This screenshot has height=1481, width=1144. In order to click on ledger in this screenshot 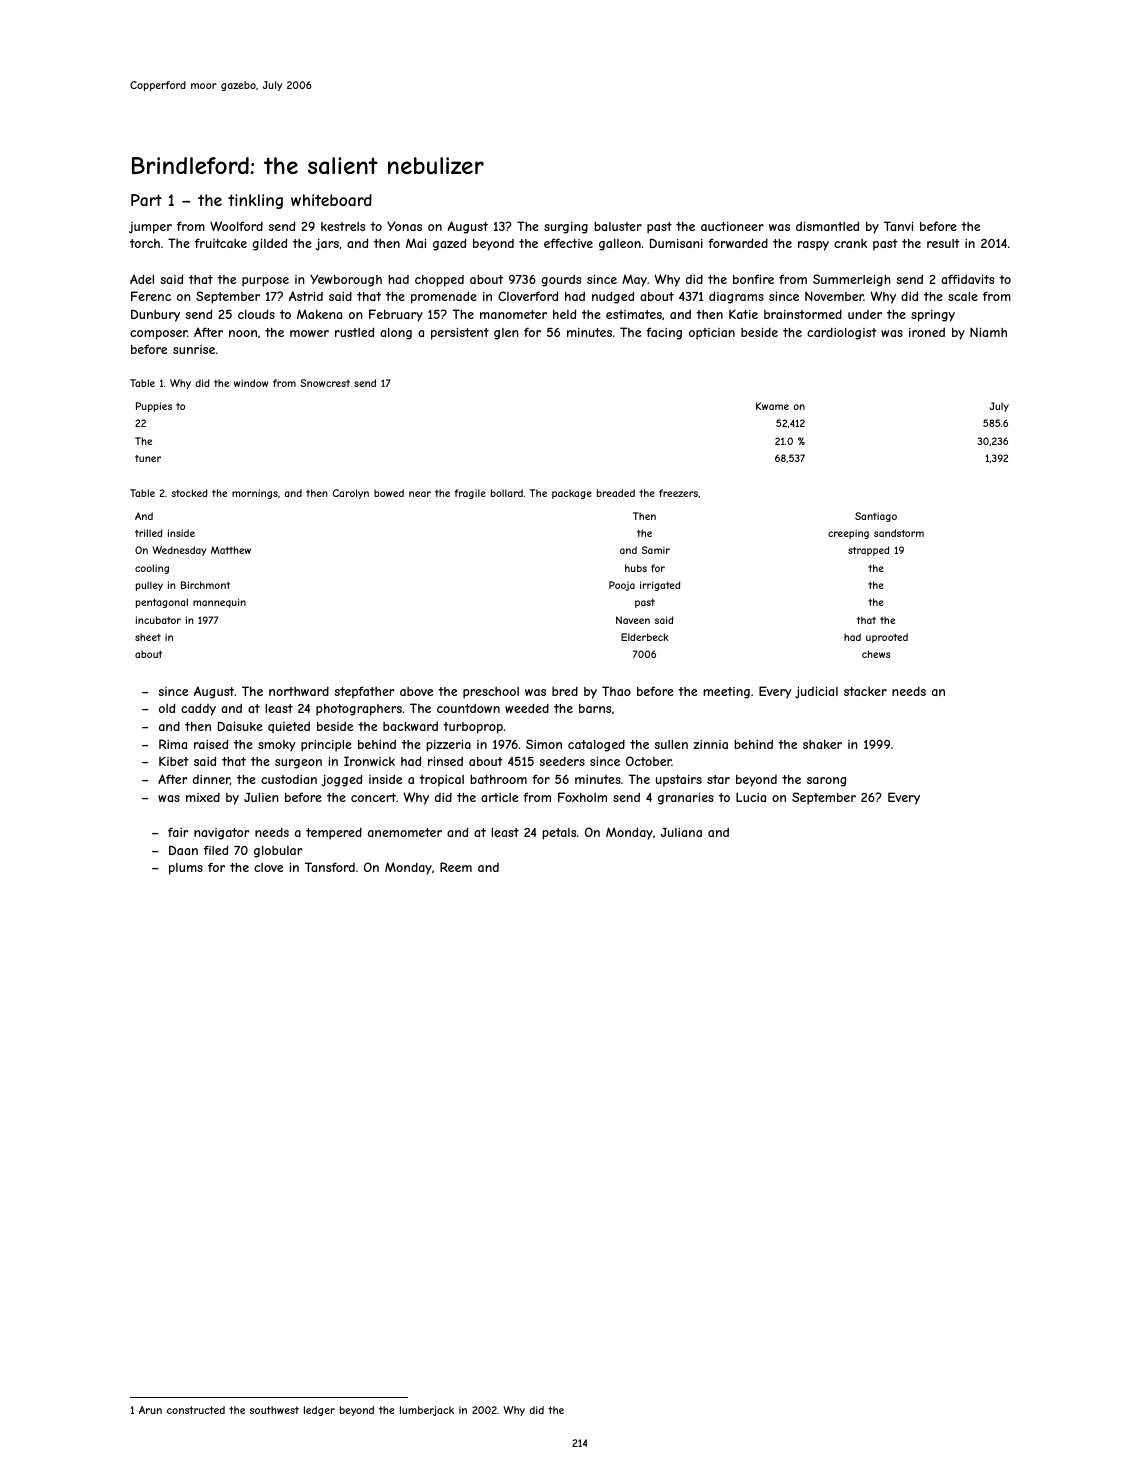, I will do `click(319, 1411)`.
